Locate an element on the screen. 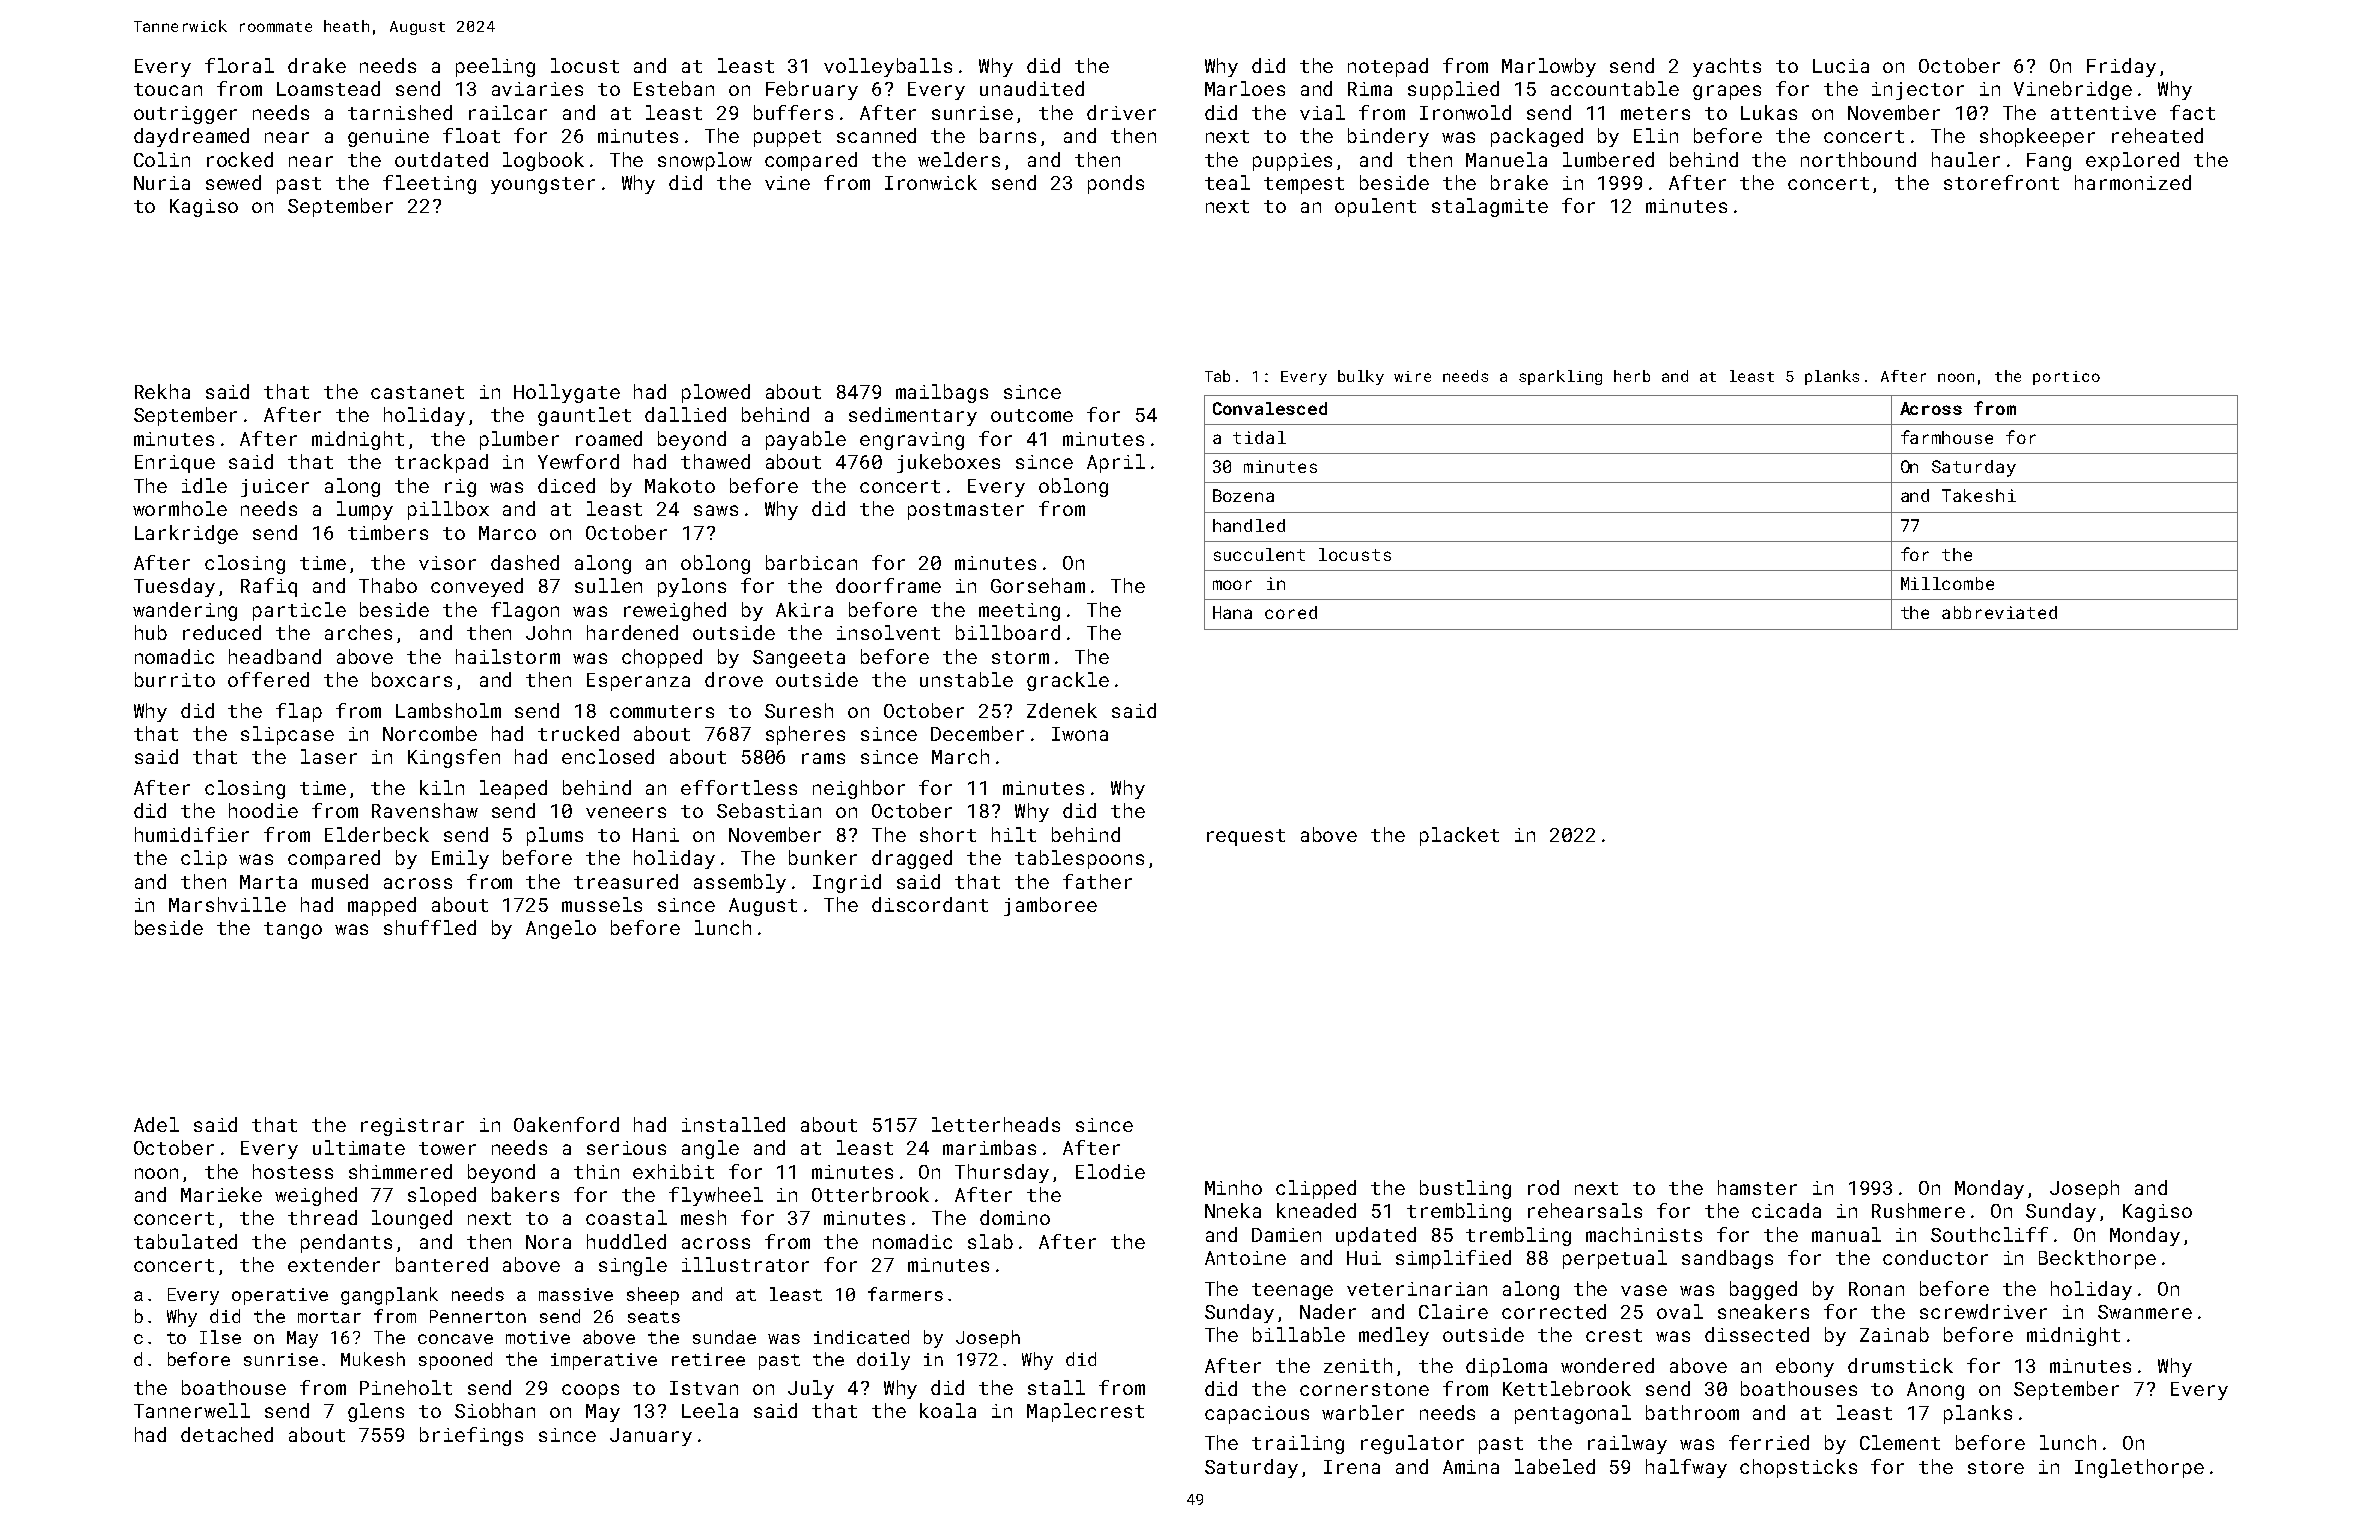 The height and width of the screenshot is (1534, 2371). jamboree is located at coordinates (1050, 906).
